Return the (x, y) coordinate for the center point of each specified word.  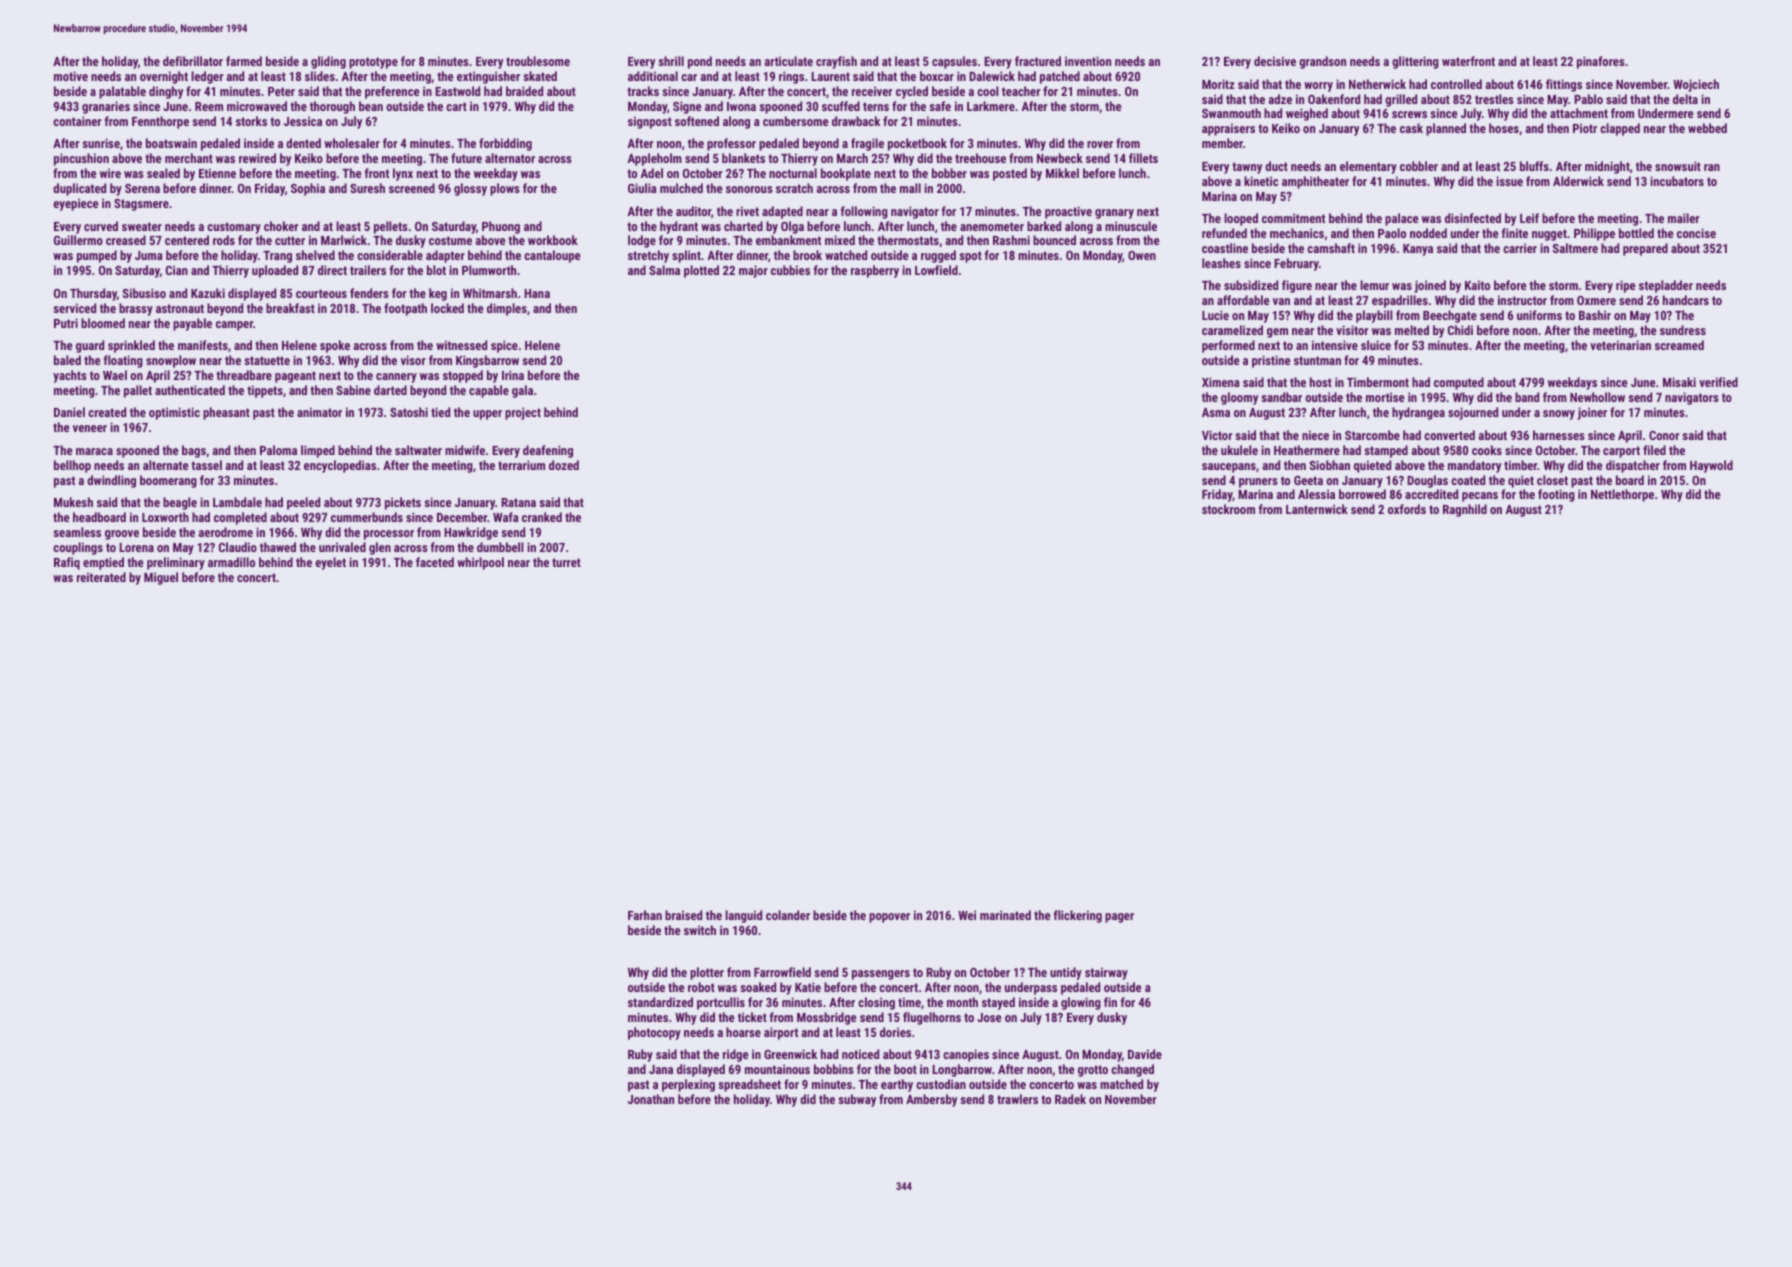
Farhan (645, 915)
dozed (564, 465)
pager (1119, 918)
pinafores (1601, 62)
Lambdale (237, 502)
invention (1088, 61)
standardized (660, 1002)
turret (566, 562)
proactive (1068, 212)
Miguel (161, 578)
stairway (1106, 973)
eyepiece (76, 204)
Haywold (1711, 466)
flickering (1078, 916)
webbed (1707, 128)
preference (392, 92)
